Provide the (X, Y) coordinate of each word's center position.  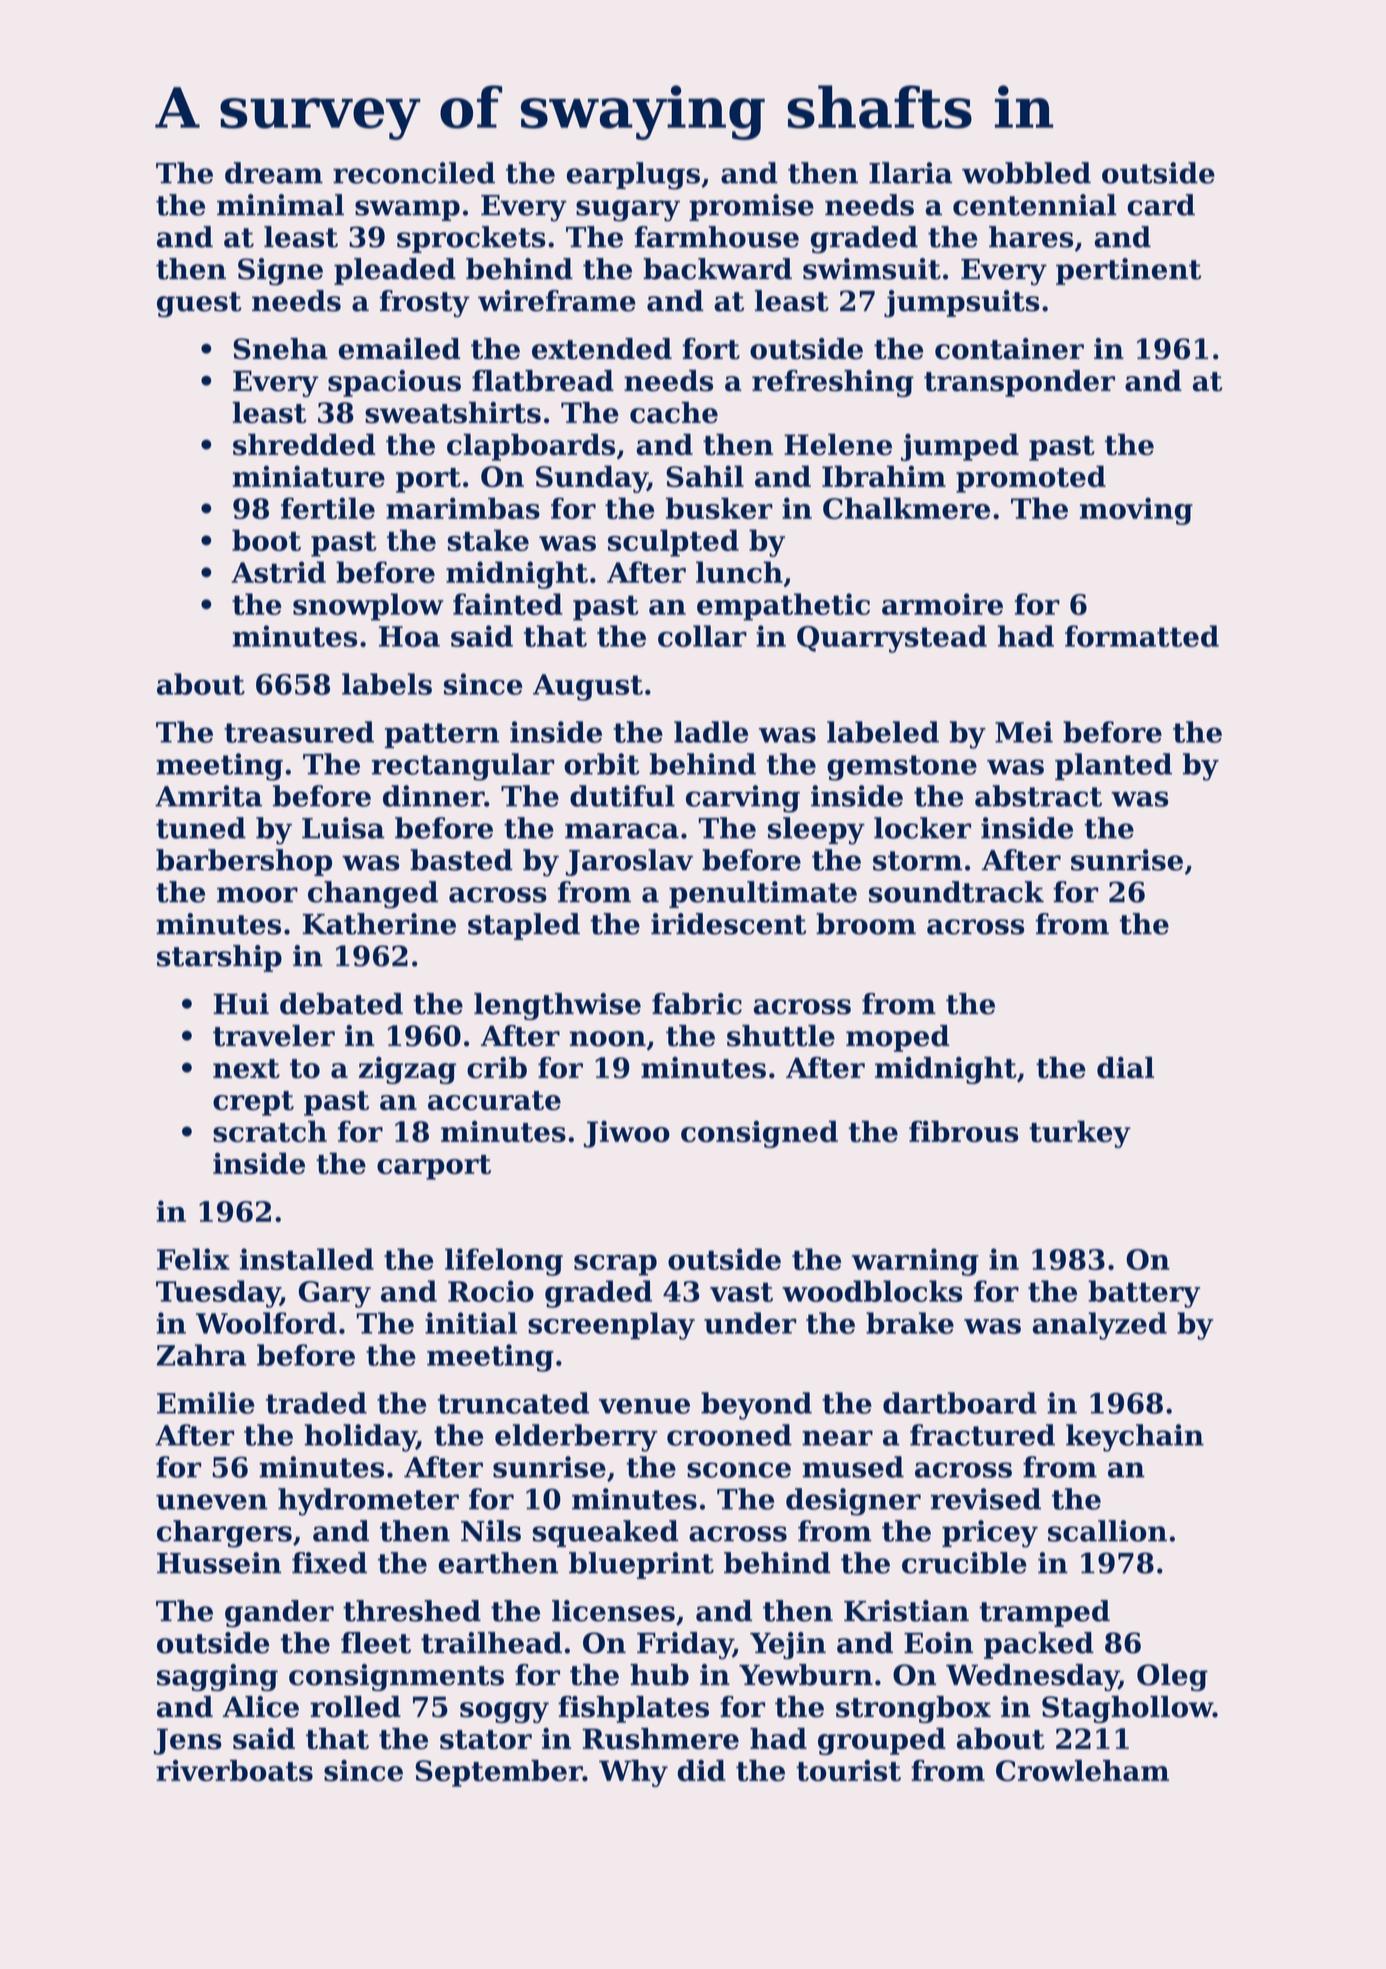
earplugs (633, 176)
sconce (739, 1470)
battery (1144, 1294)
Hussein (219, 1563)
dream (274, 173)
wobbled (1026, 173)
